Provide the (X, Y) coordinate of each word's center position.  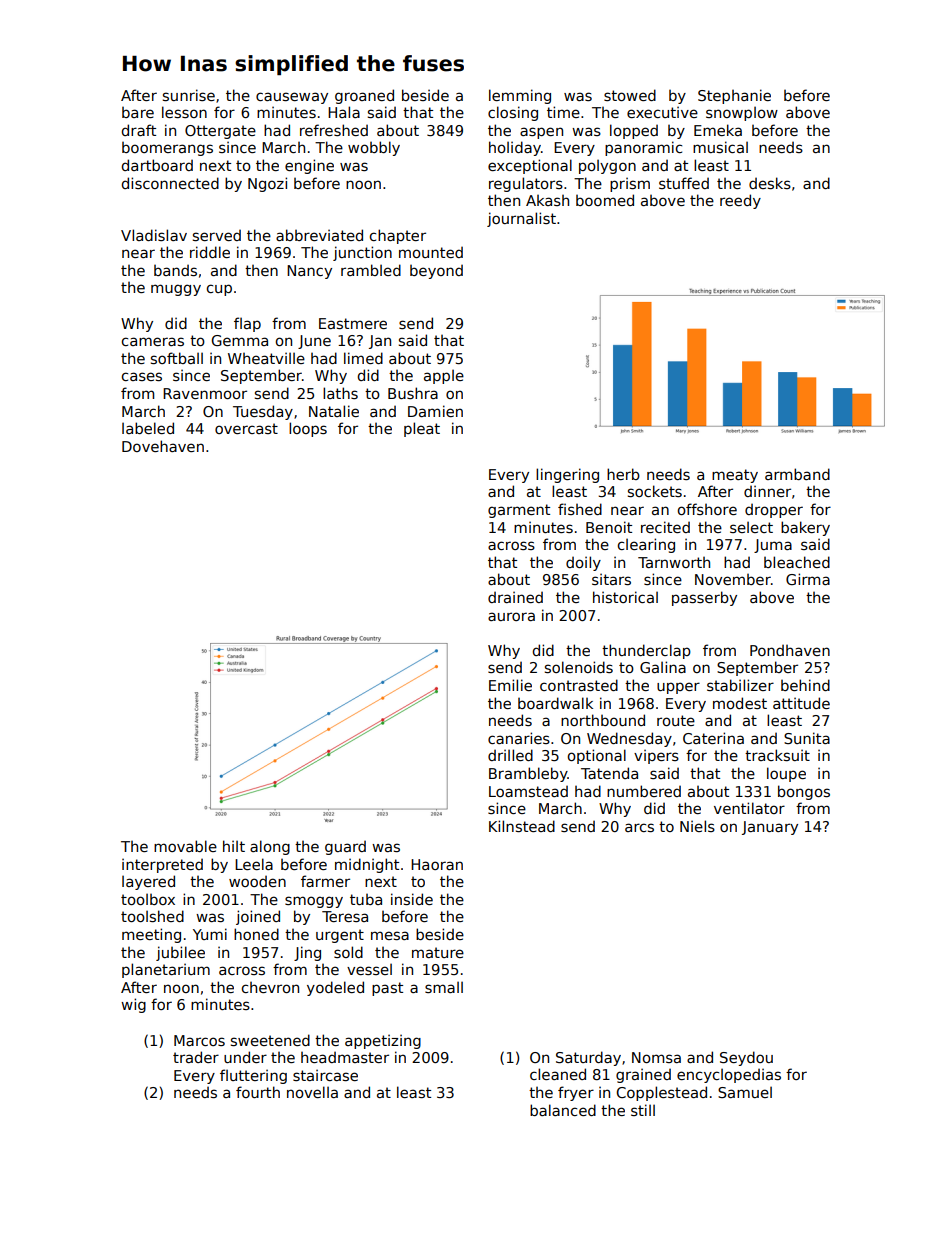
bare (138, 112)
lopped (634, 131)
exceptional (530, 166)
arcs (639, 827)
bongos (804, 792)
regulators (526, 184)
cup (219, 290)
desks (770, 183)
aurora (511, 616)
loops (308, 429)
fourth (258, 1092)
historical (625, 597)
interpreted (162, 865)
